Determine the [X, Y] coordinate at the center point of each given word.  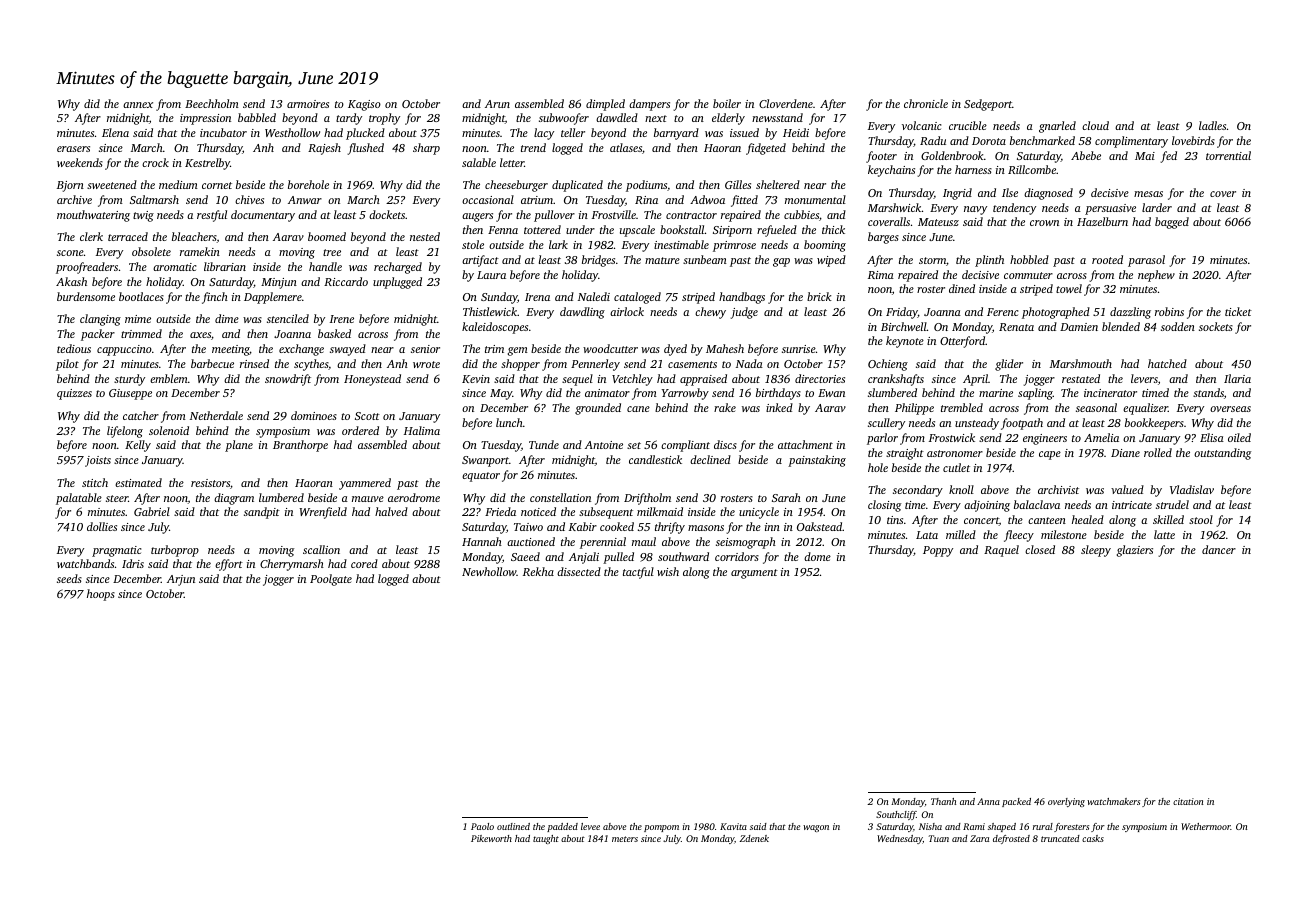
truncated [1060, 838]
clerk [91, 236]
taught [546, 839]
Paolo [482, 826]
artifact [480, 261]
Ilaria [1237, 378]
